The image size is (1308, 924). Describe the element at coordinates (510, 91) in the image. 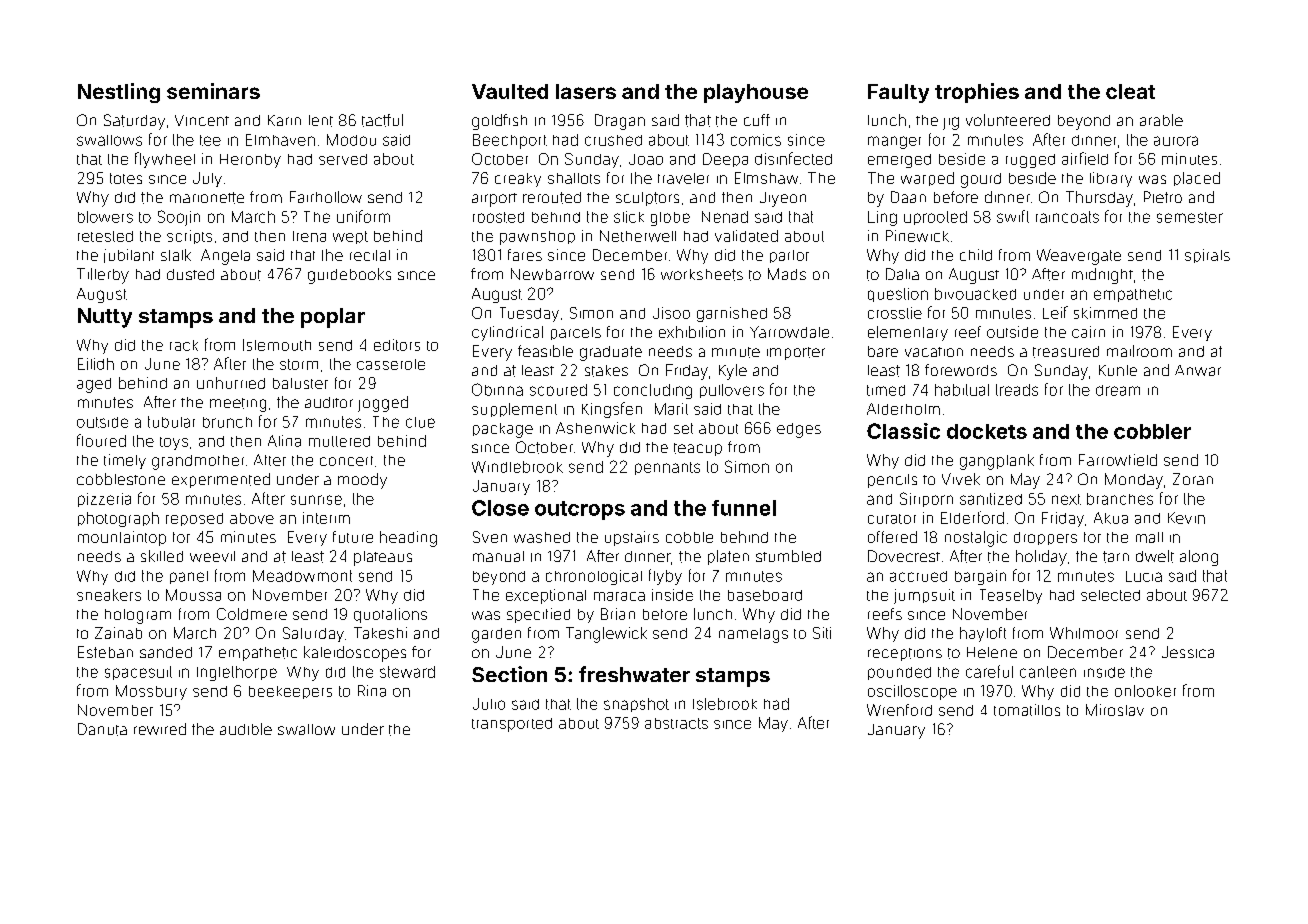

I see `Vaulted` at that location.
